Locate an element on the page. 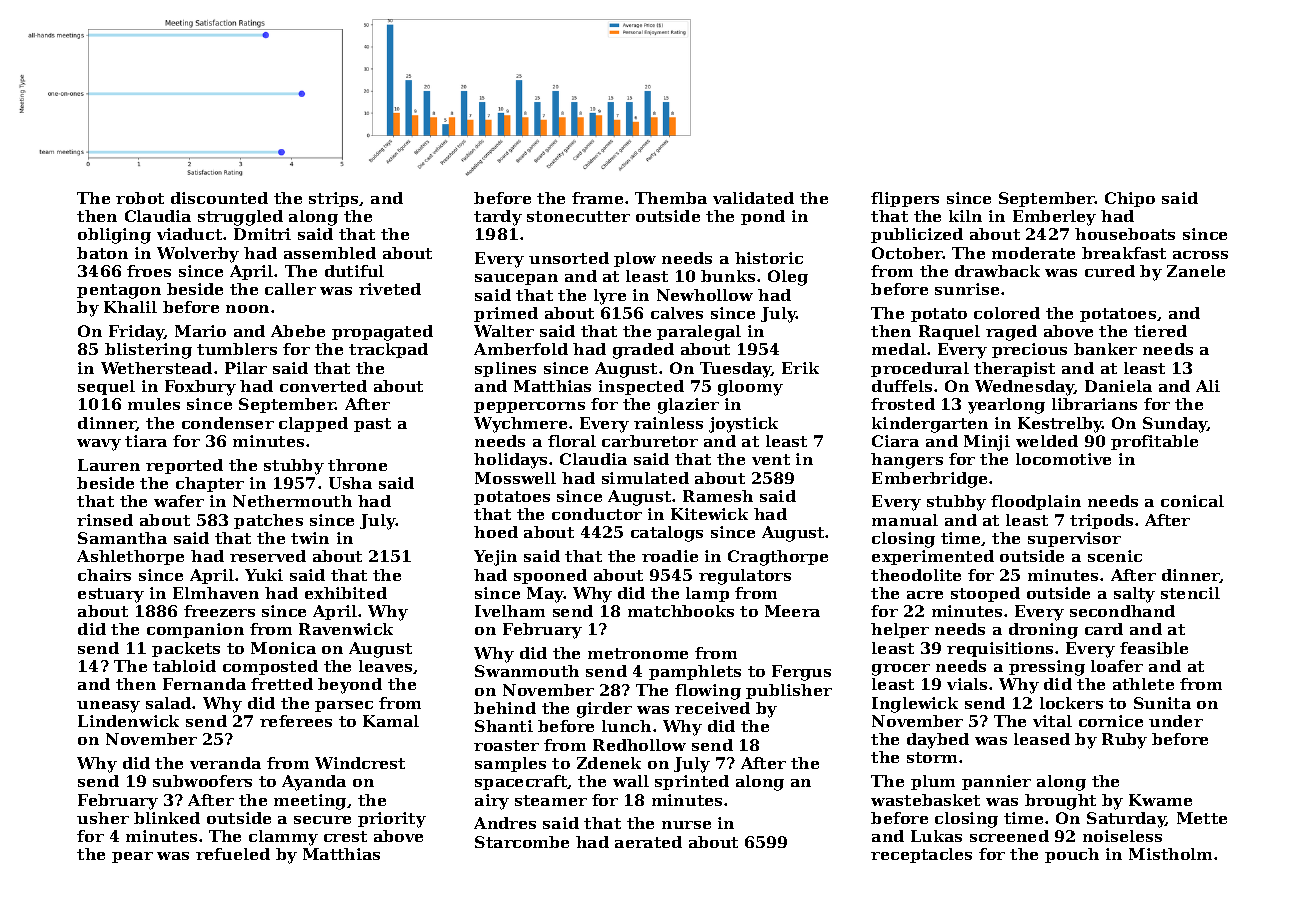  frame is located at coordinates (597, 198).
